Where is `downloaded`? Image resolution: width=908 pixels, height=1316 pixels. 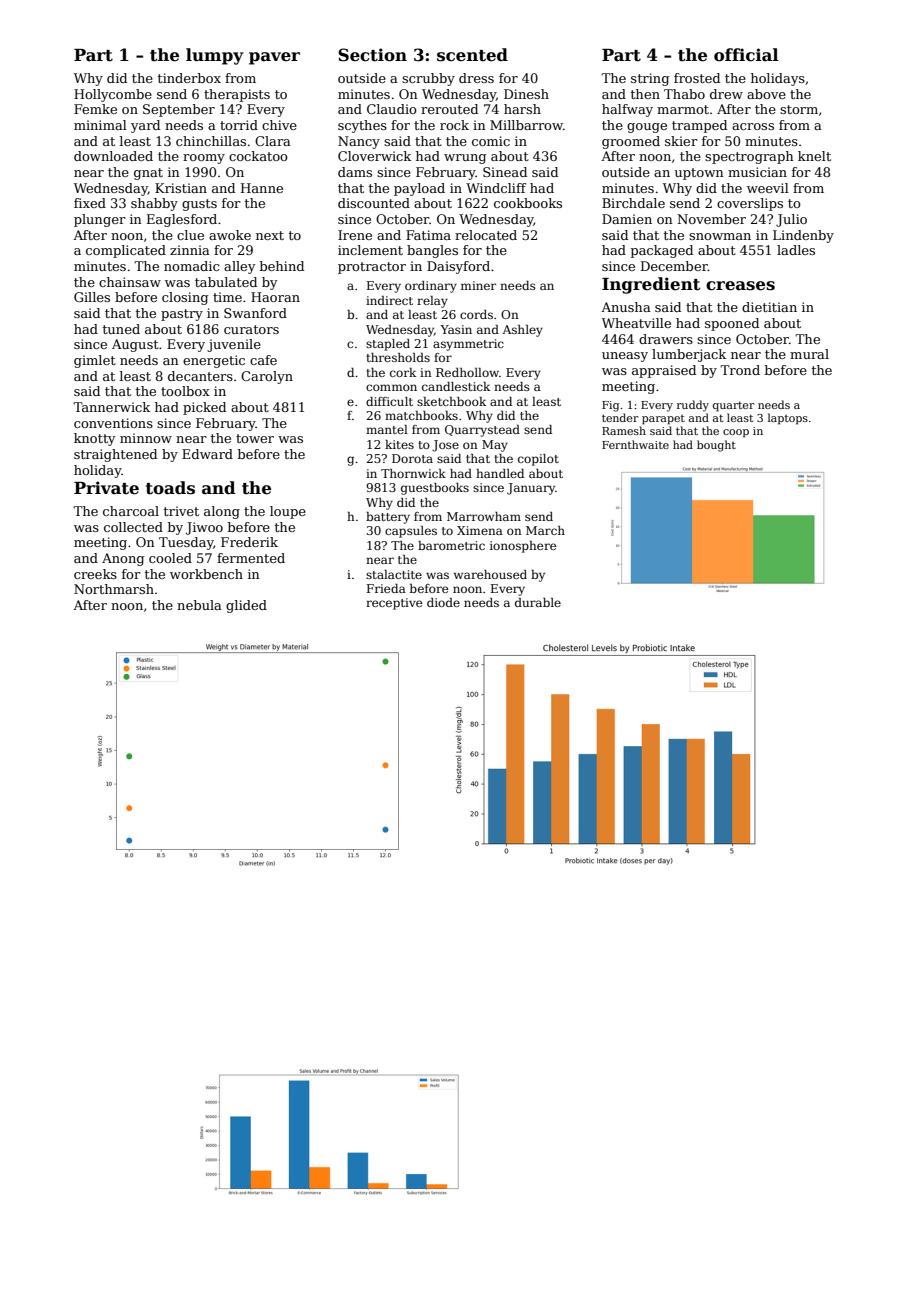
downloaded is located at coordinates (113, 156).
